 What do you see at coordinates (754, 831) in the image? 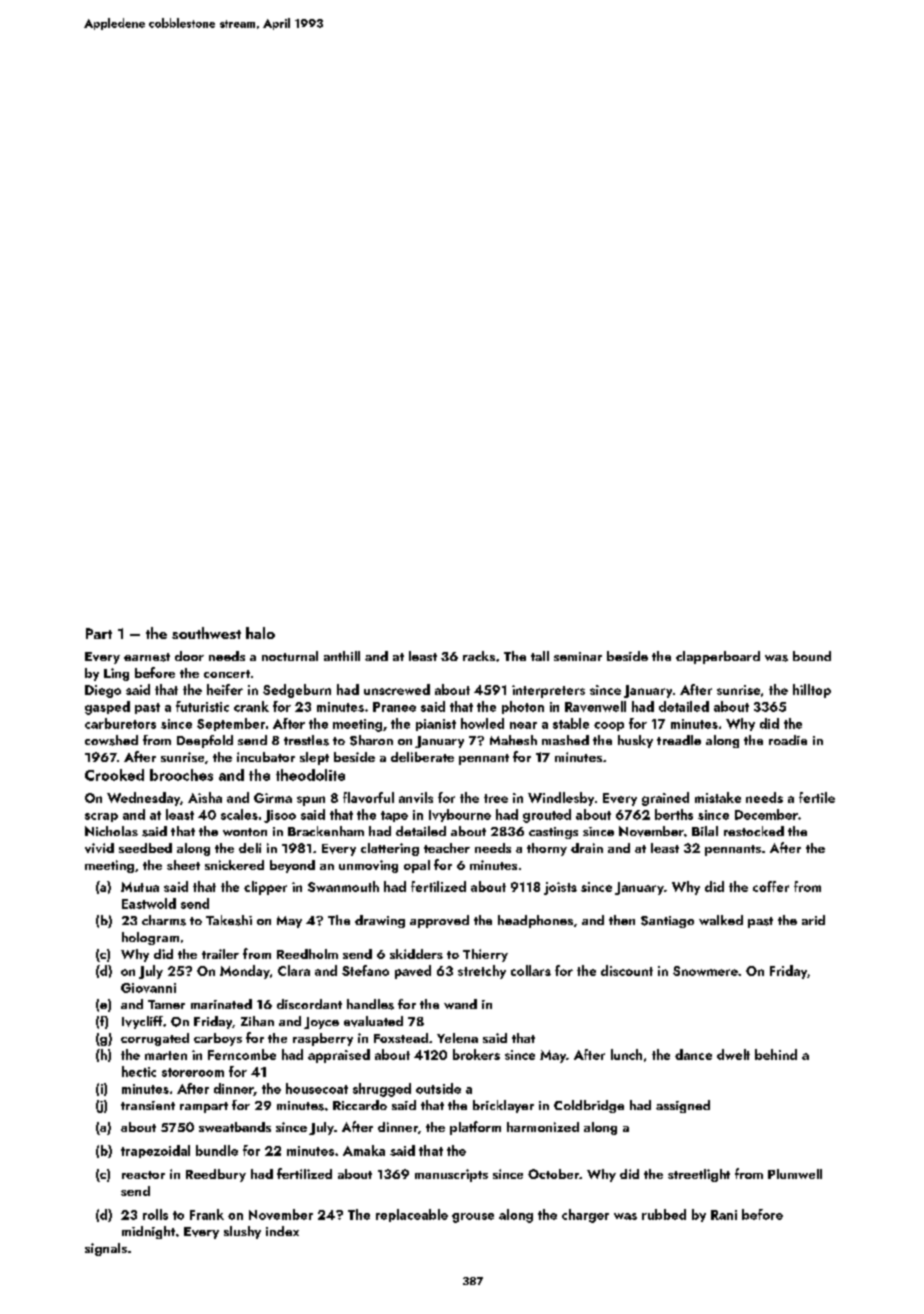
I see `restocked` at bounding box center [754, 831].
